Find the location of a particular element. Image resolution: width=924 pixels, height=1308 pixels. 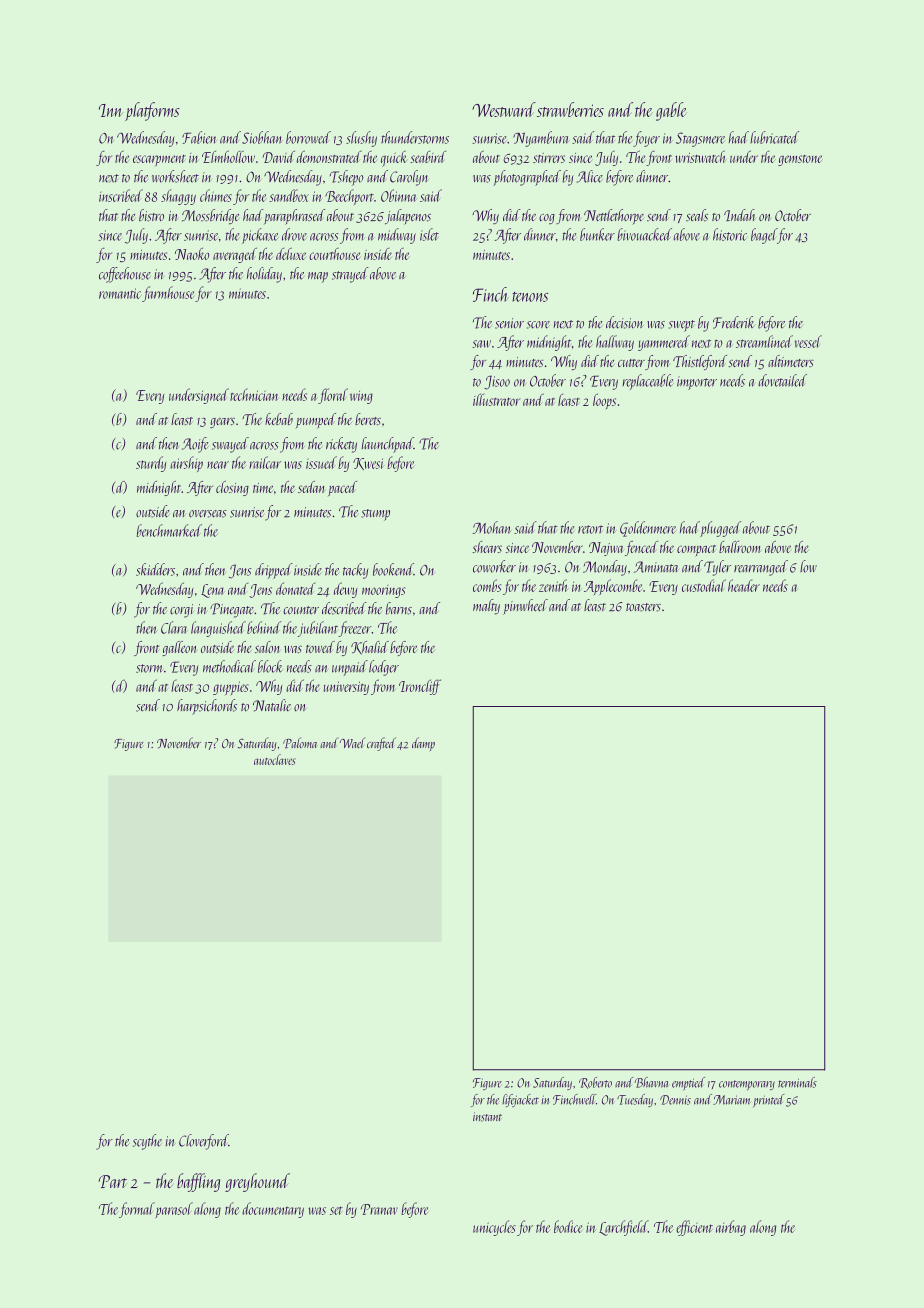

Cloverford is located at coordinates (204, 1142).
